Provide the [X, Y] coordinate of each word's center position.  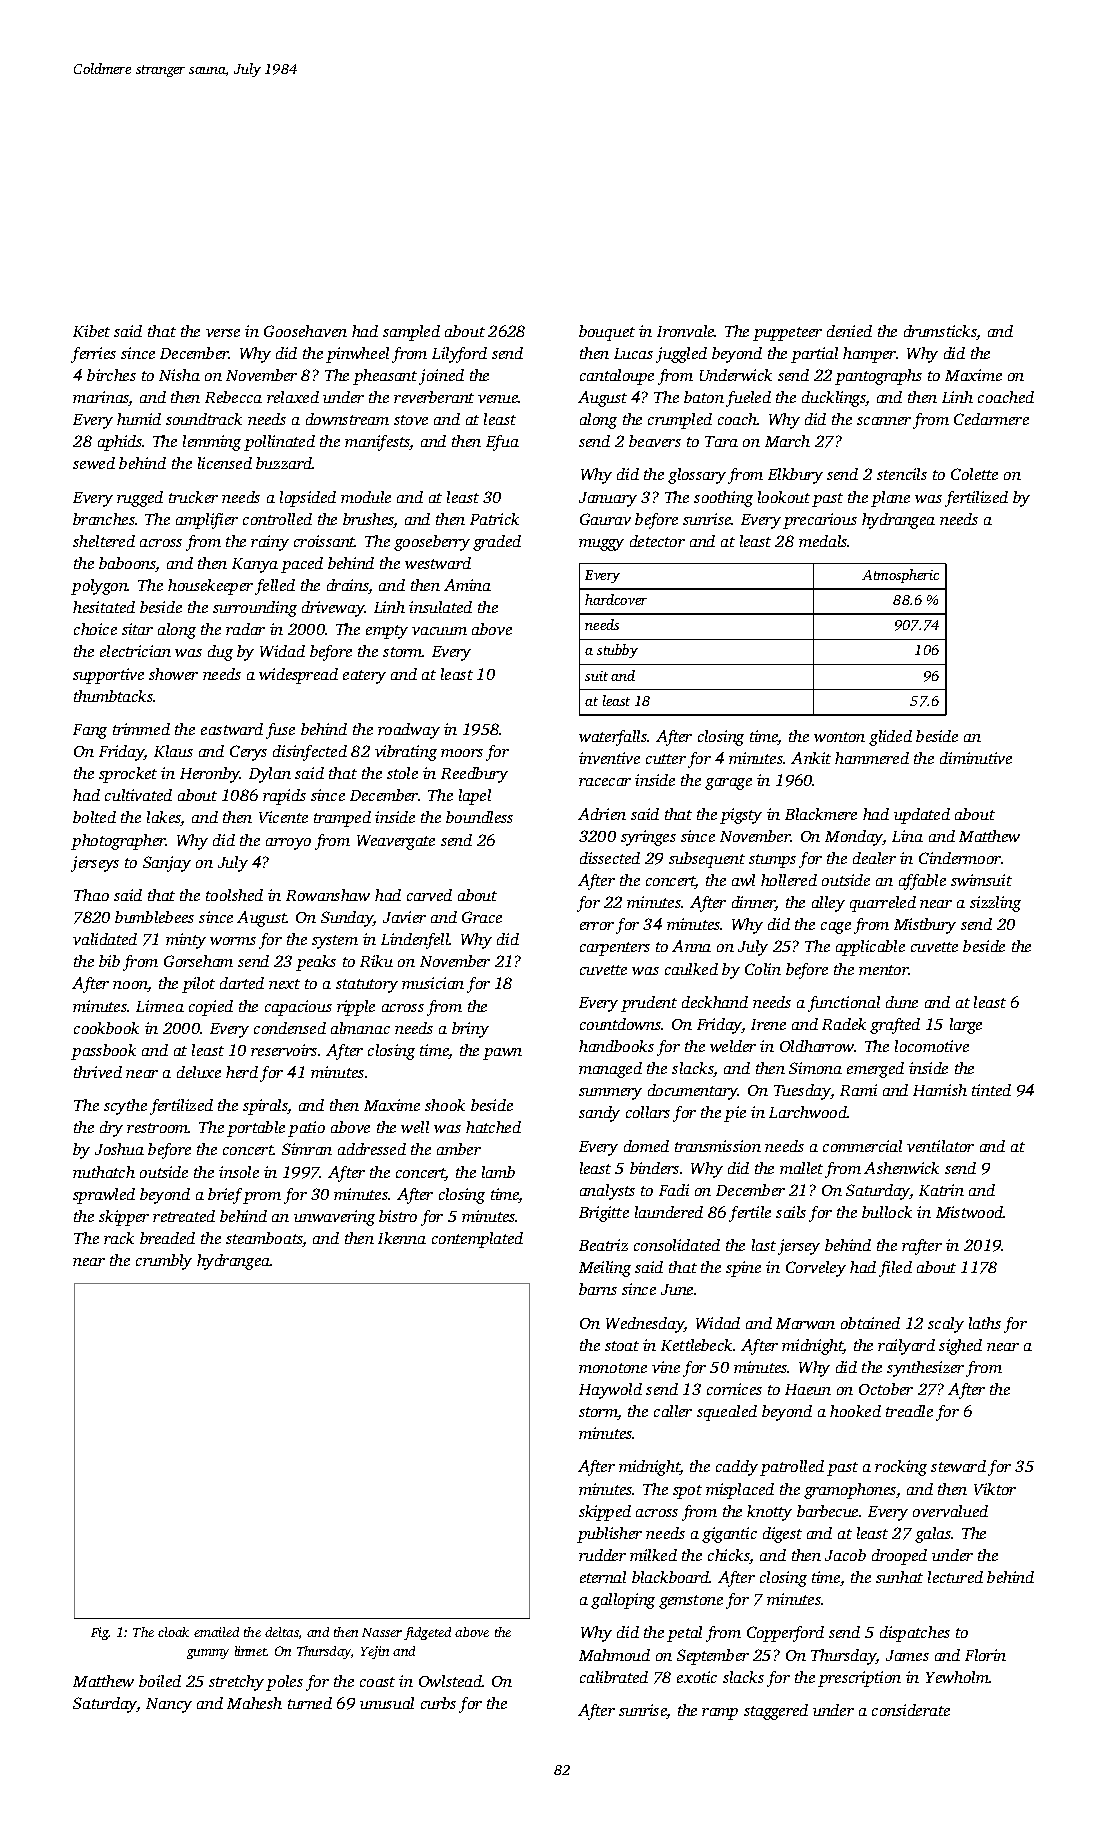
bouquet [607, 333]
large [966, 1026]
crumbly [164, 1262]
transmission [718, 1146]
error [597, 926]
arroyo [288, 844]
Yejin [375, 1652]
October [886, 1389]
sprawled [104, 1196]
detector [657, 541]
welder [733, 1046]
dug [220, 653]
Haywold [610, 1391]
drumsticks [940, 332]
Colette [974, 474]
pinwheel [357, 355]
